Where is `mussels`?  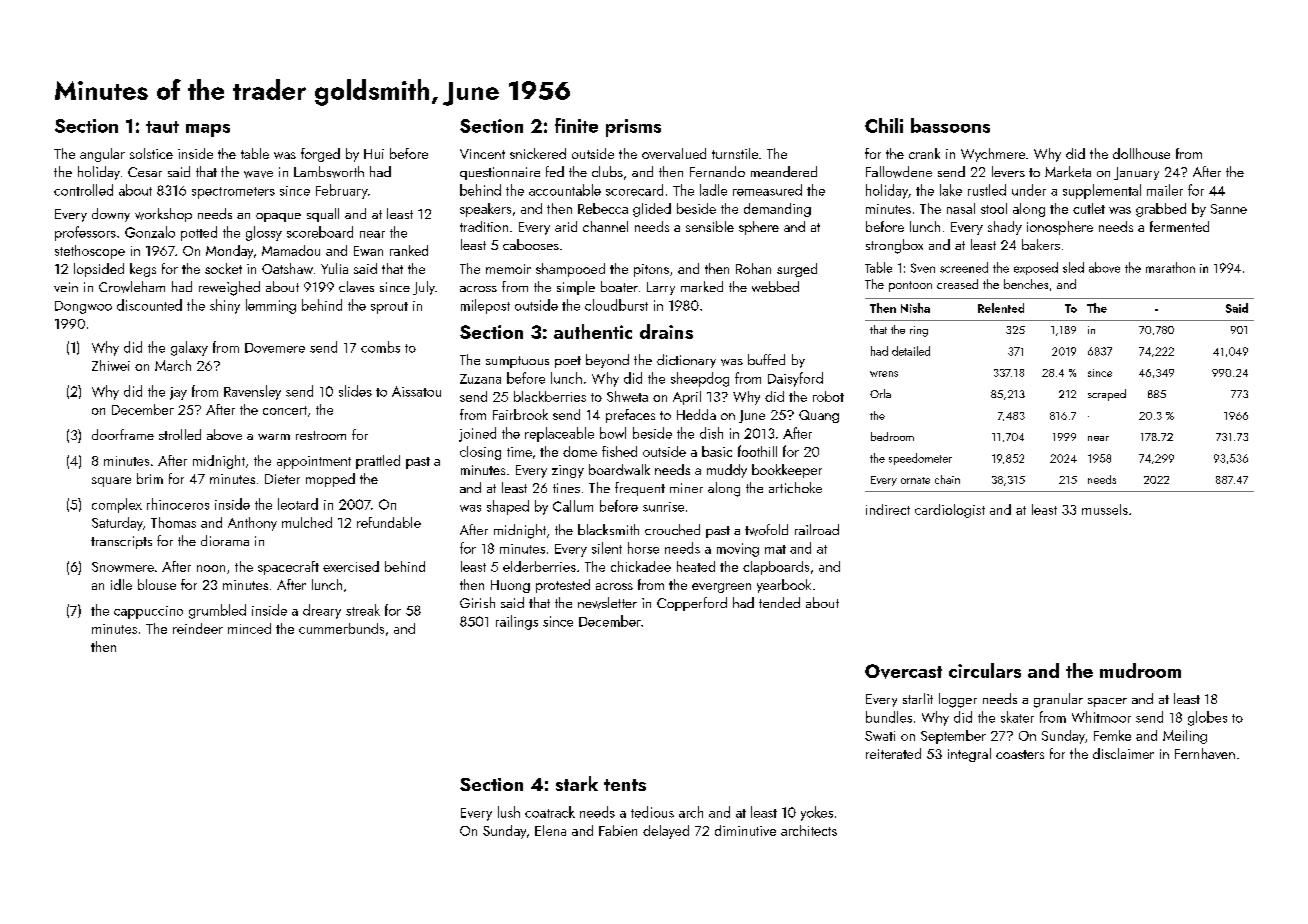
mussels is located at coordinates (1105, 509).
